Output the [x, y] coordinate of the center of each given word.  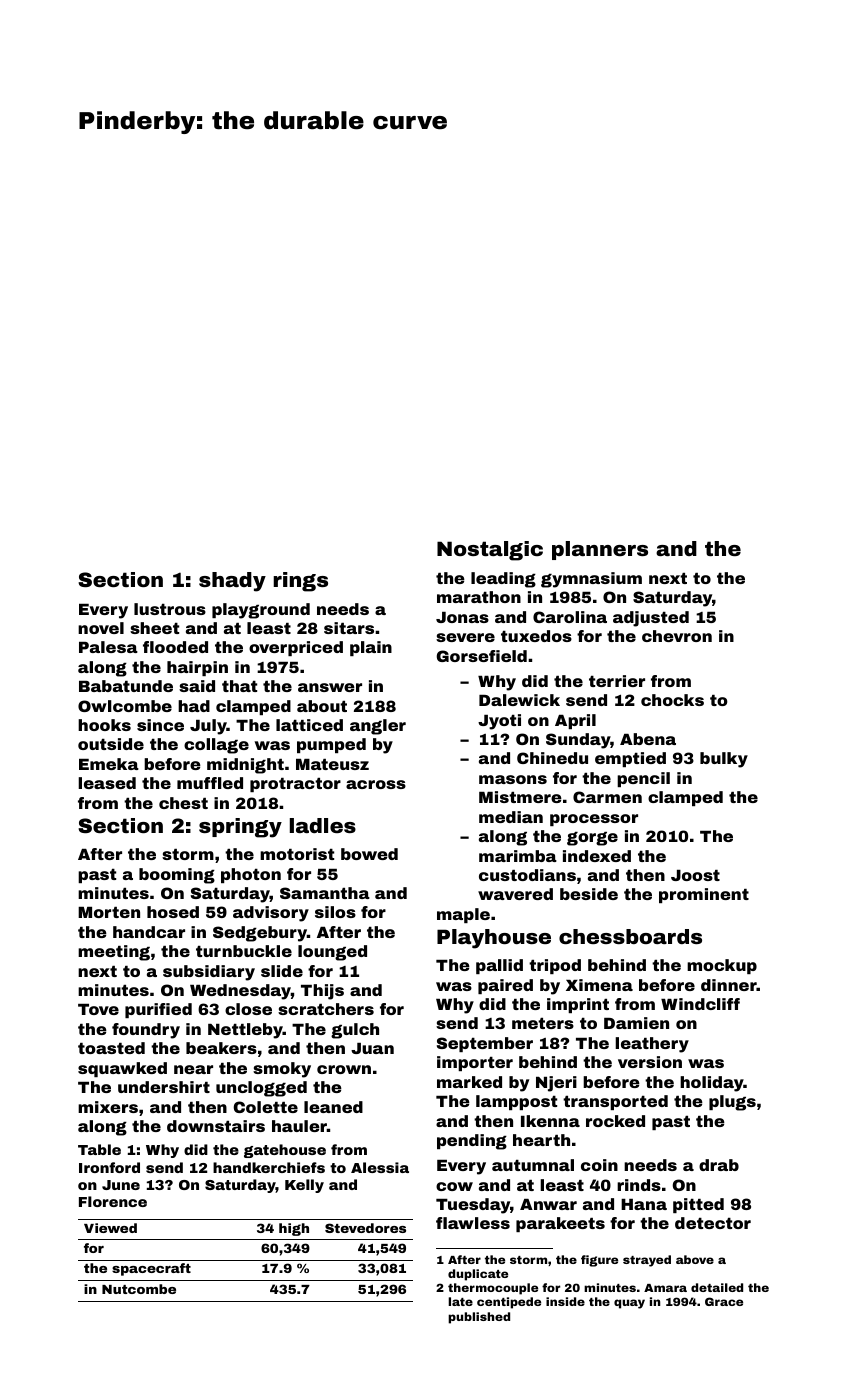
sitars [349, 628]
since [160, 725]
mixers [108, 1107]
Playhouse [494, 939]
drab [719, 1165]
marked [469, 1082]
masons [513, 779]
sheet [154, 628]
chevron [677, 636]
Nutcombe [139, 1289]
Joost [695, 875]
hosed [173, 912]
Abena [648, 739]
